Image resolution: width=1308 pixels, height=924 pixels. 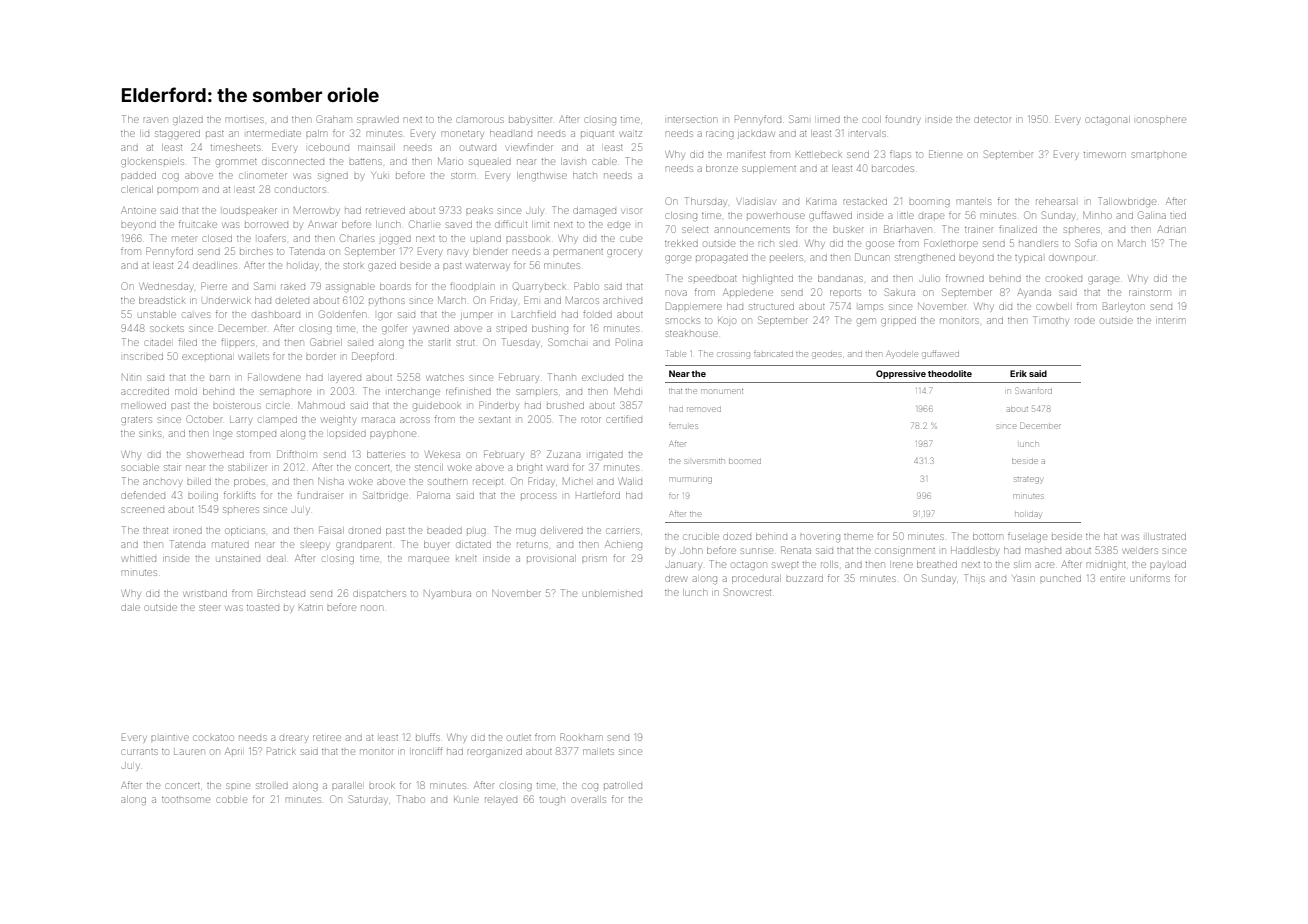 I want to click on rotor, so click(x=591, y=420).
